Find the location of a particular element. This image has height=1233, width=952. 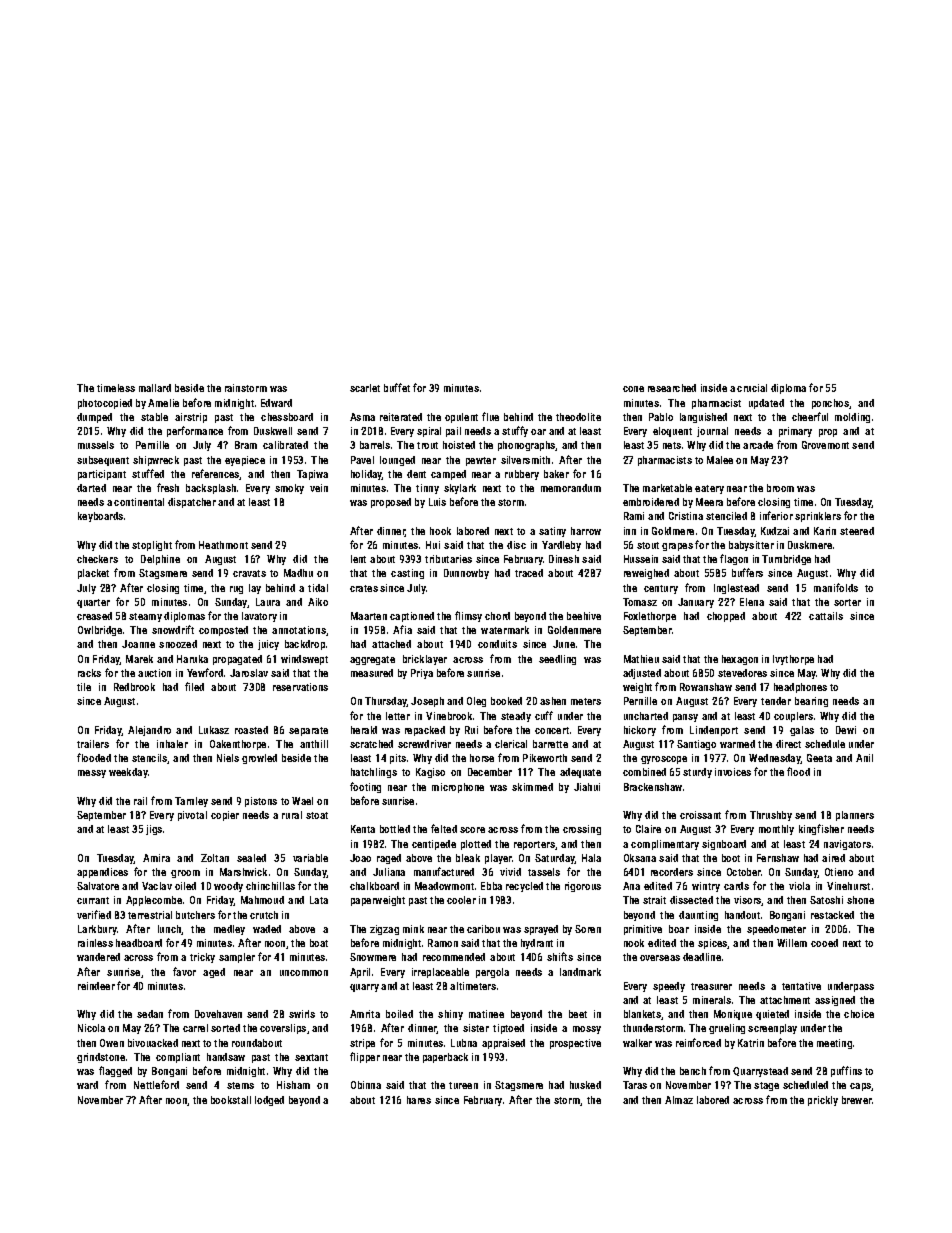

Alejandro is located at coordinates (149, 731).
